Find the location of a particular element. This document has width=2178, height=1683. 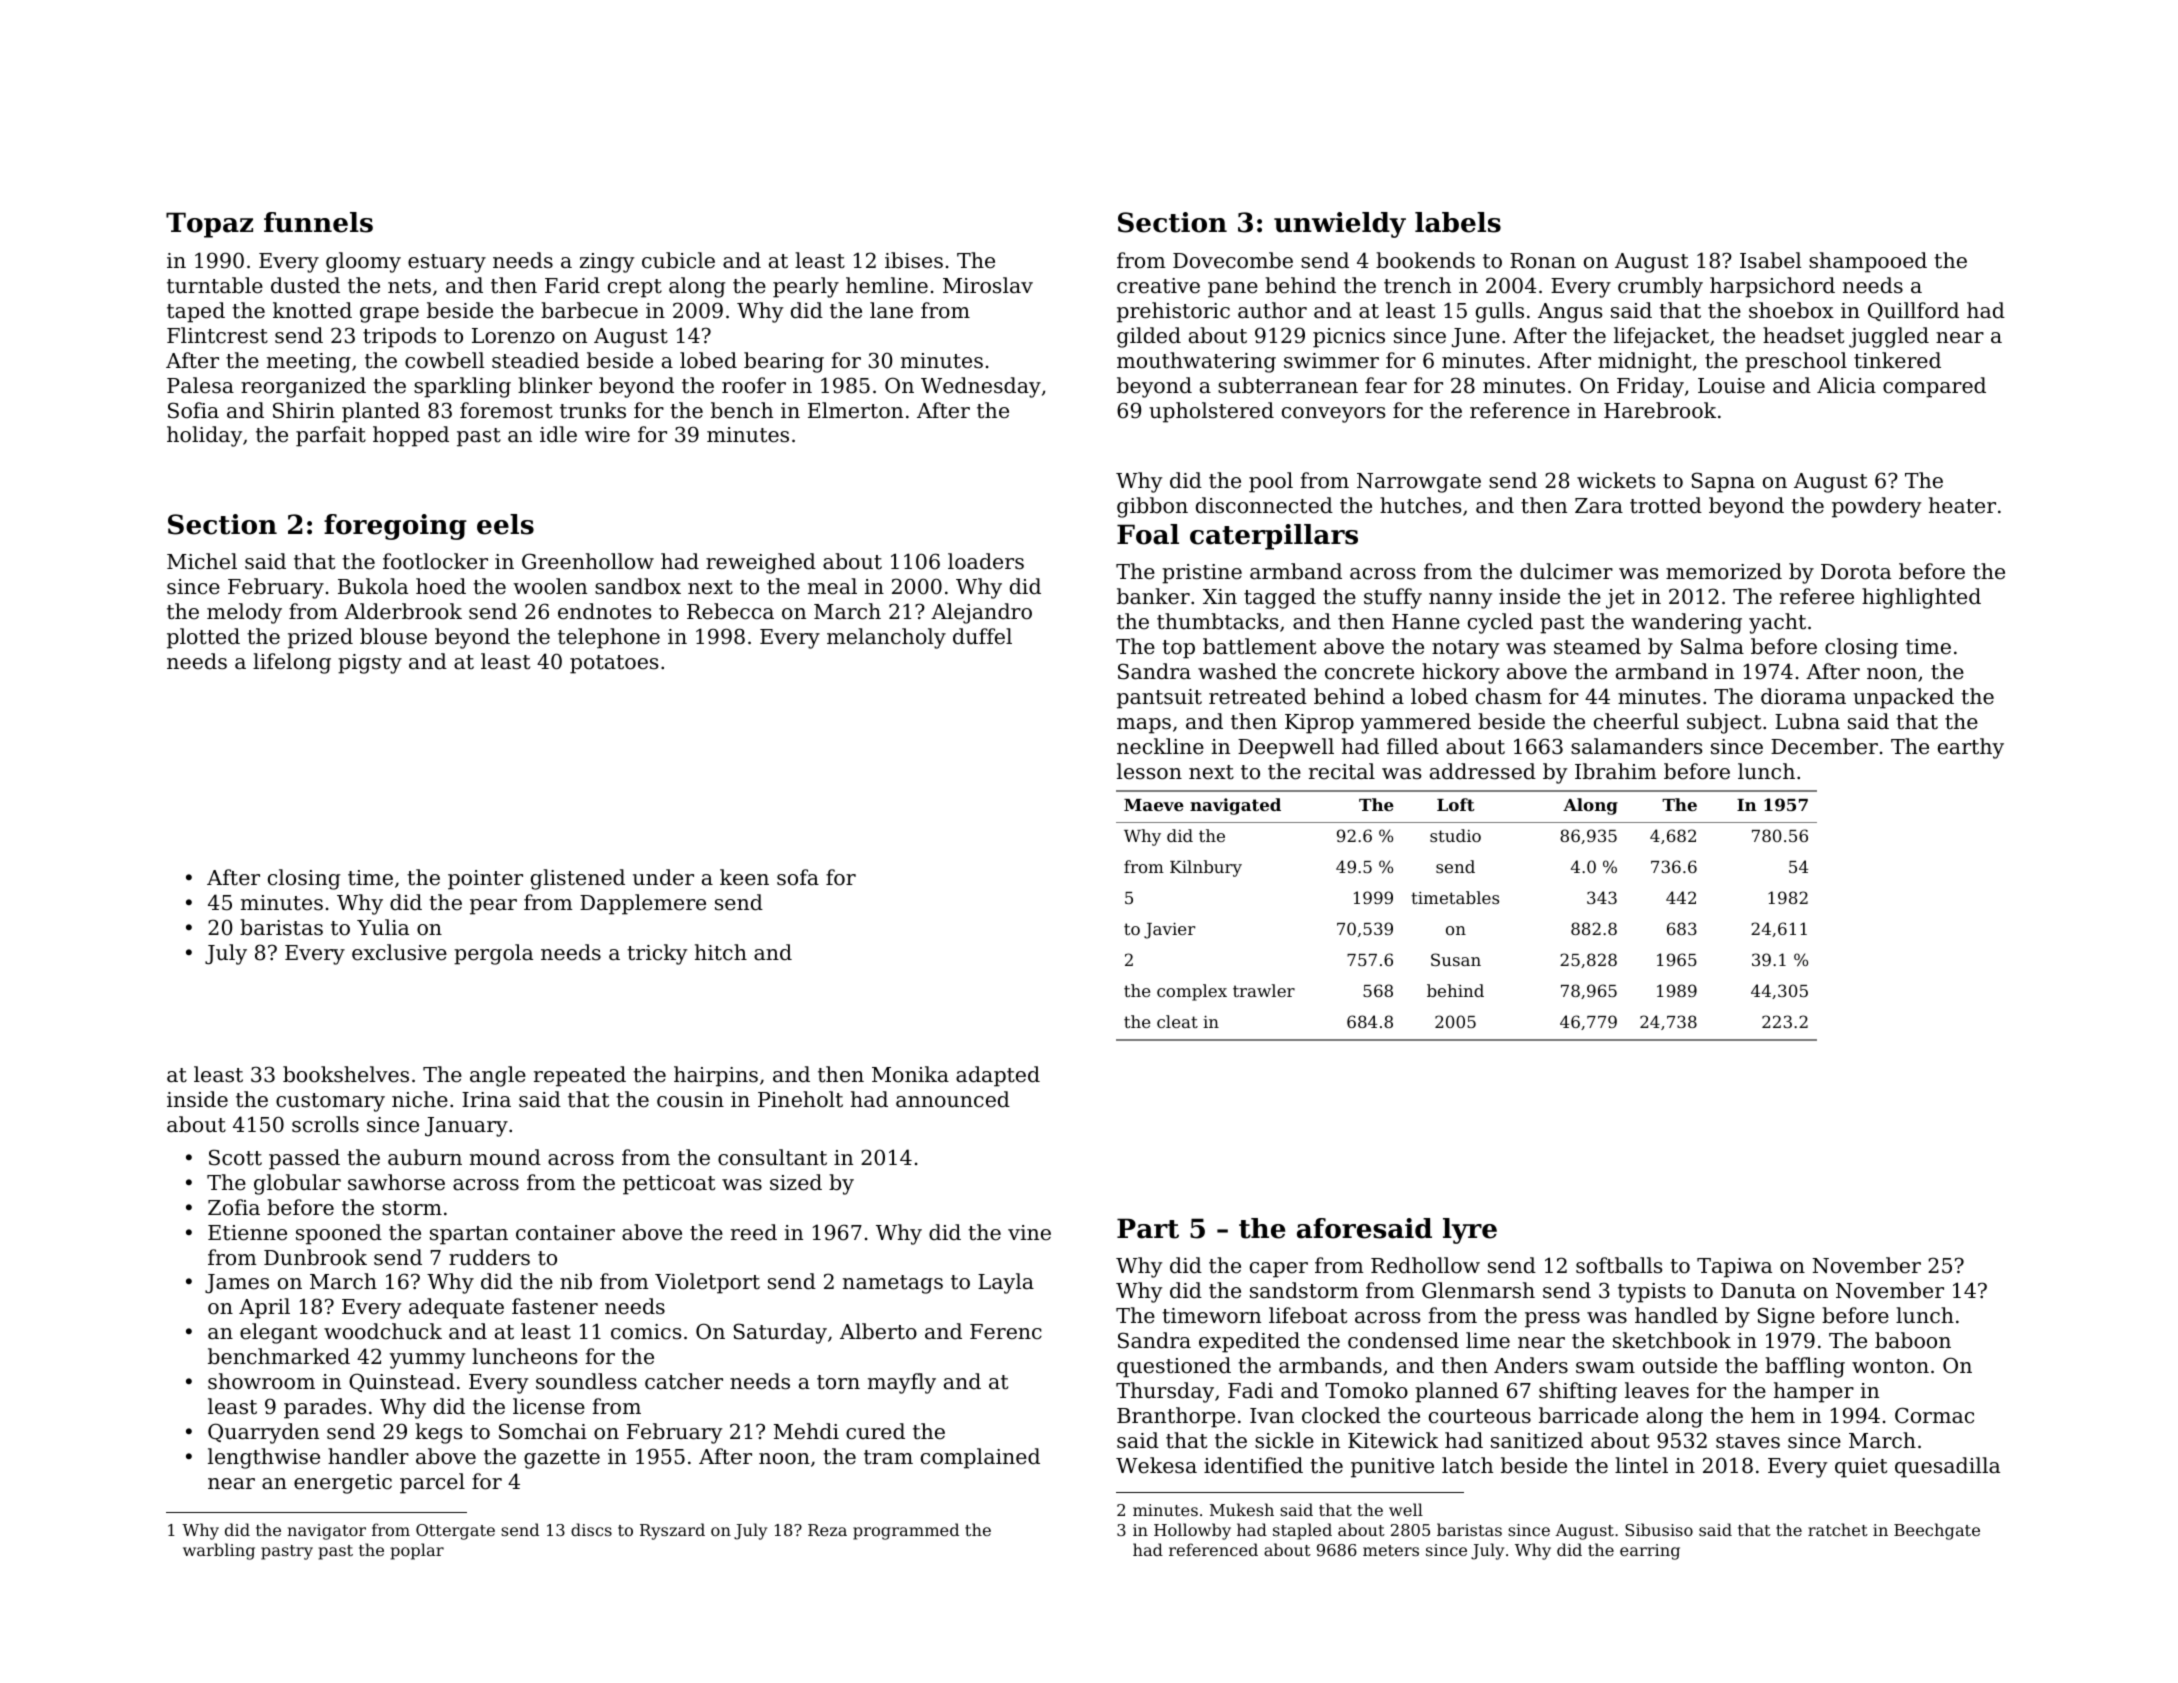

pointer is located at coordinates (485, 880).
